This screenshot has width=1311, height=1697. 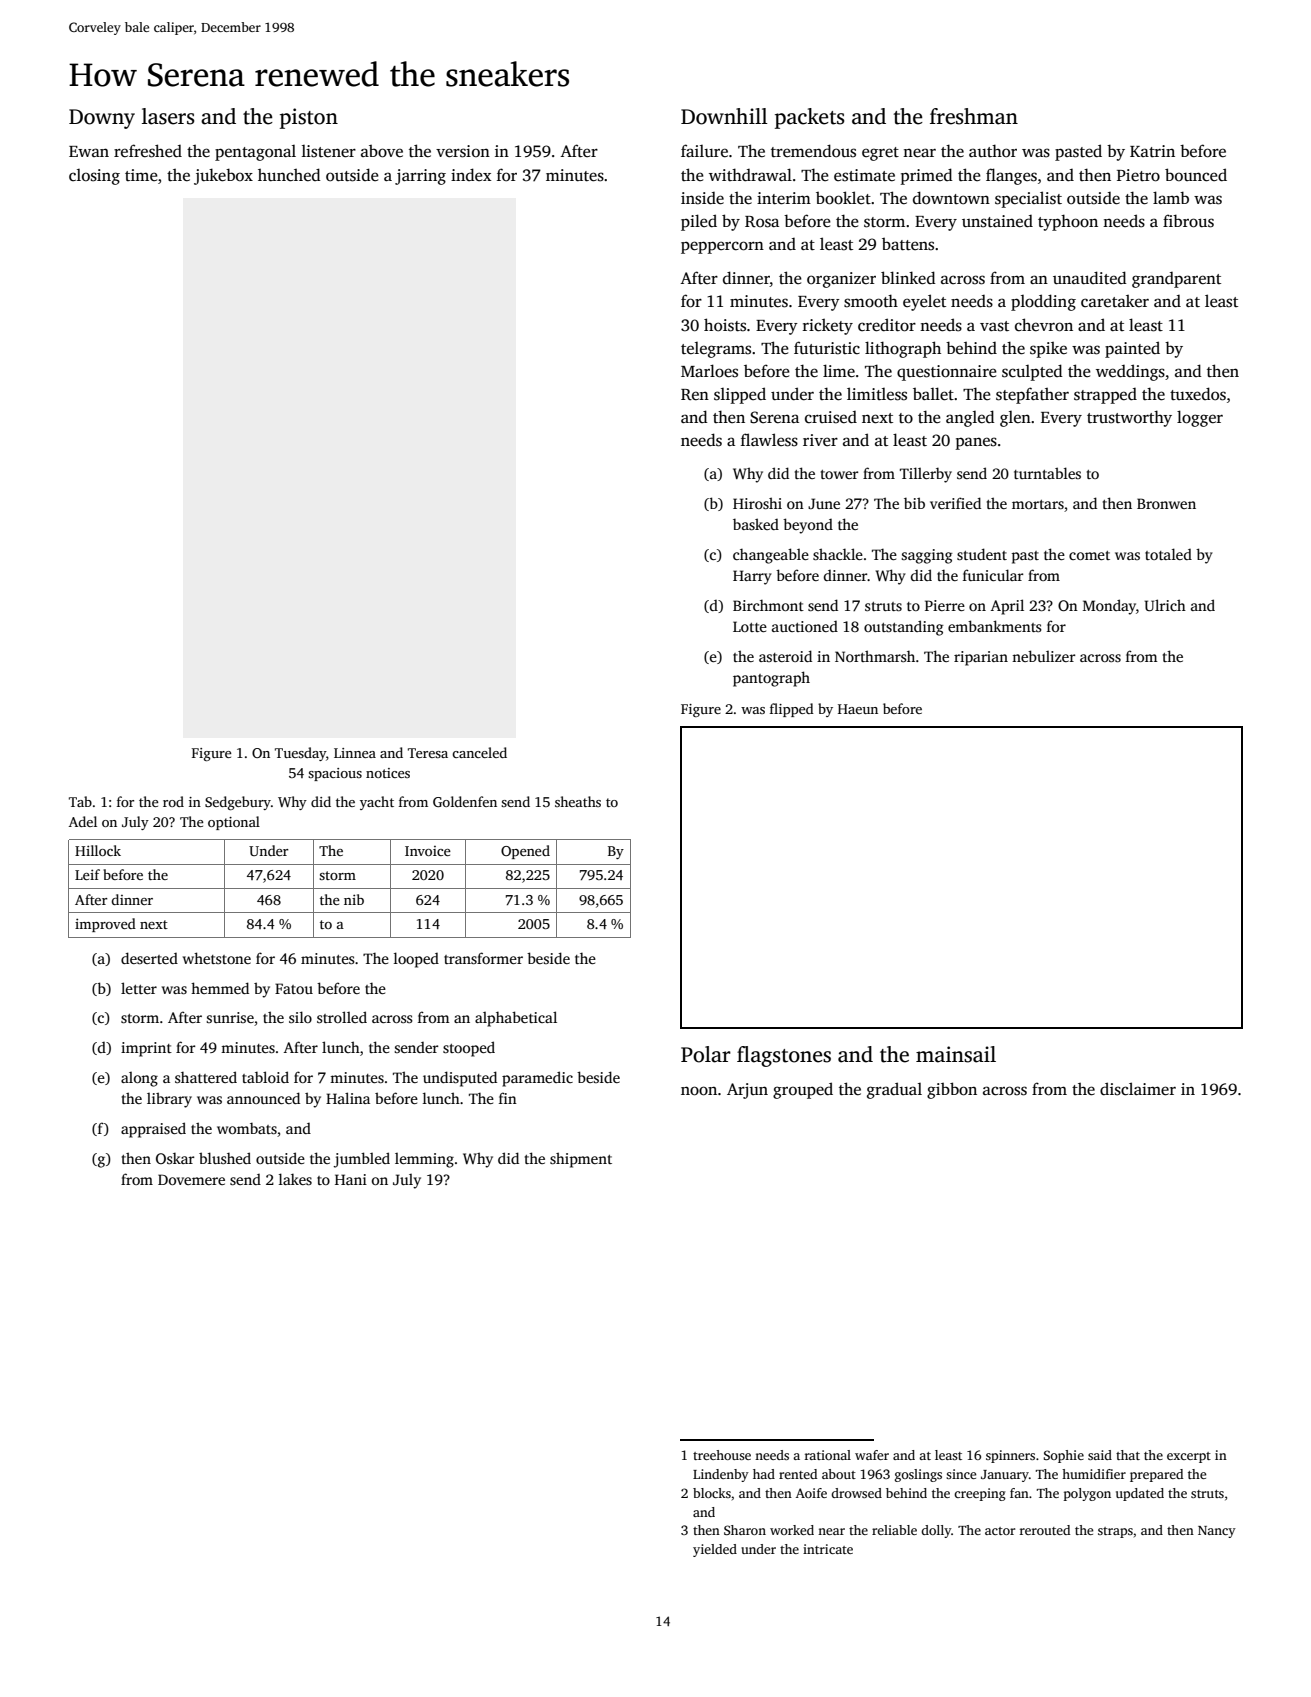 I want to click on Adel, so click(x=83, y=821).
